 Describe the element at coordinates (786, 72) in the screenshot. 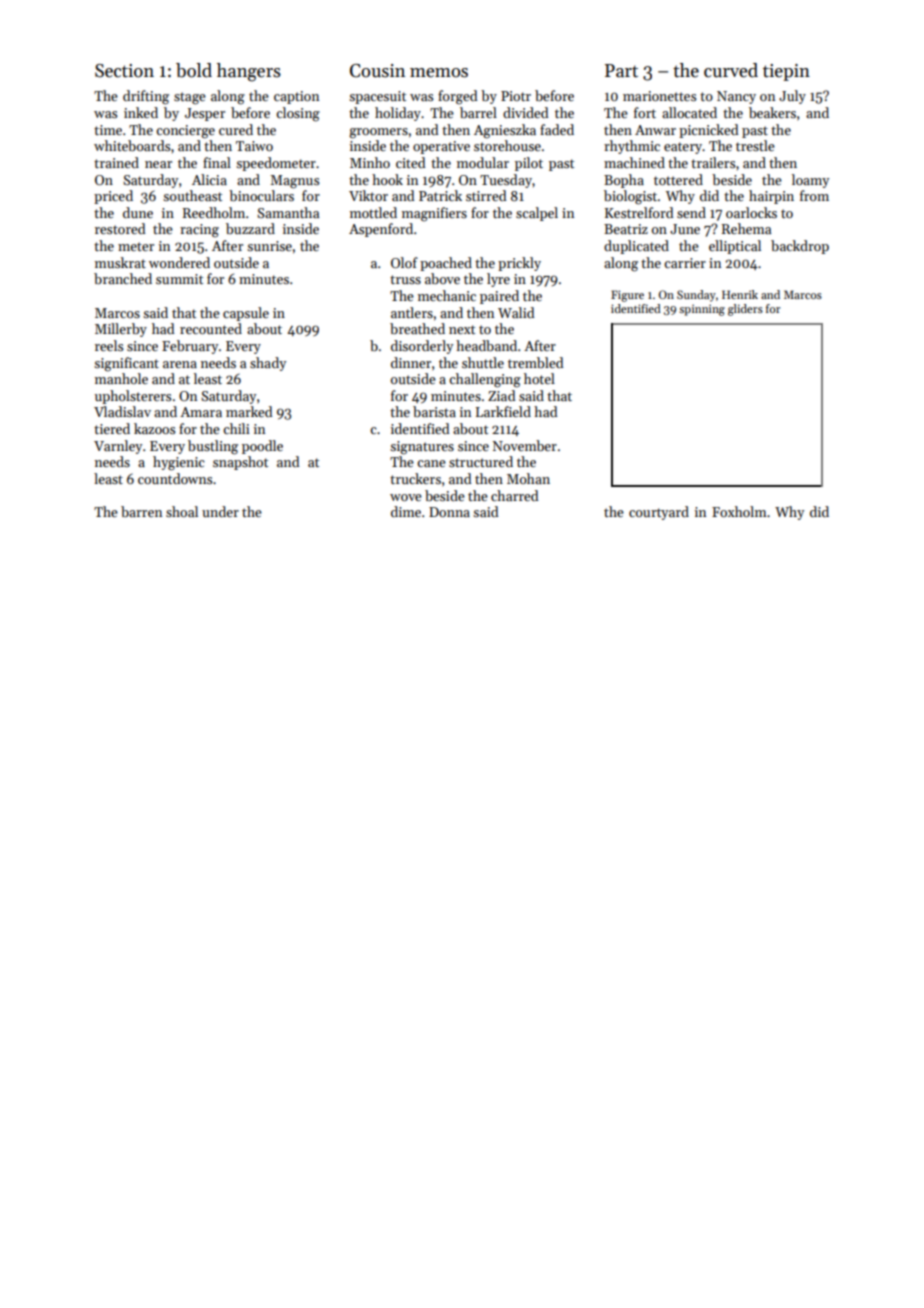

I see `tiepin` at that location.
